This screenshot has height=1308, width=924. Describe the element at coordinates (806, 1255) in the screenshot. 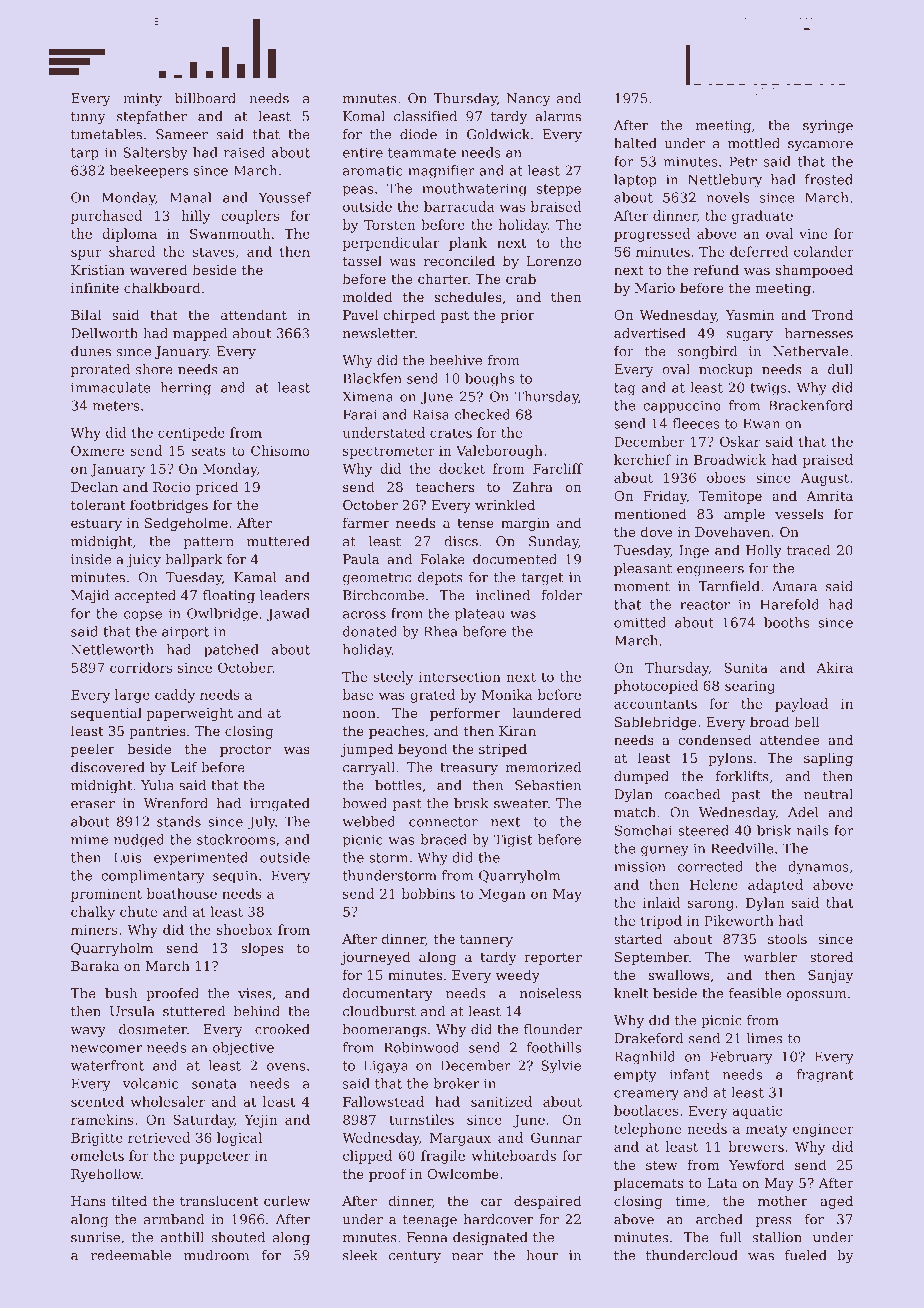

I see `fueled` at that location.
